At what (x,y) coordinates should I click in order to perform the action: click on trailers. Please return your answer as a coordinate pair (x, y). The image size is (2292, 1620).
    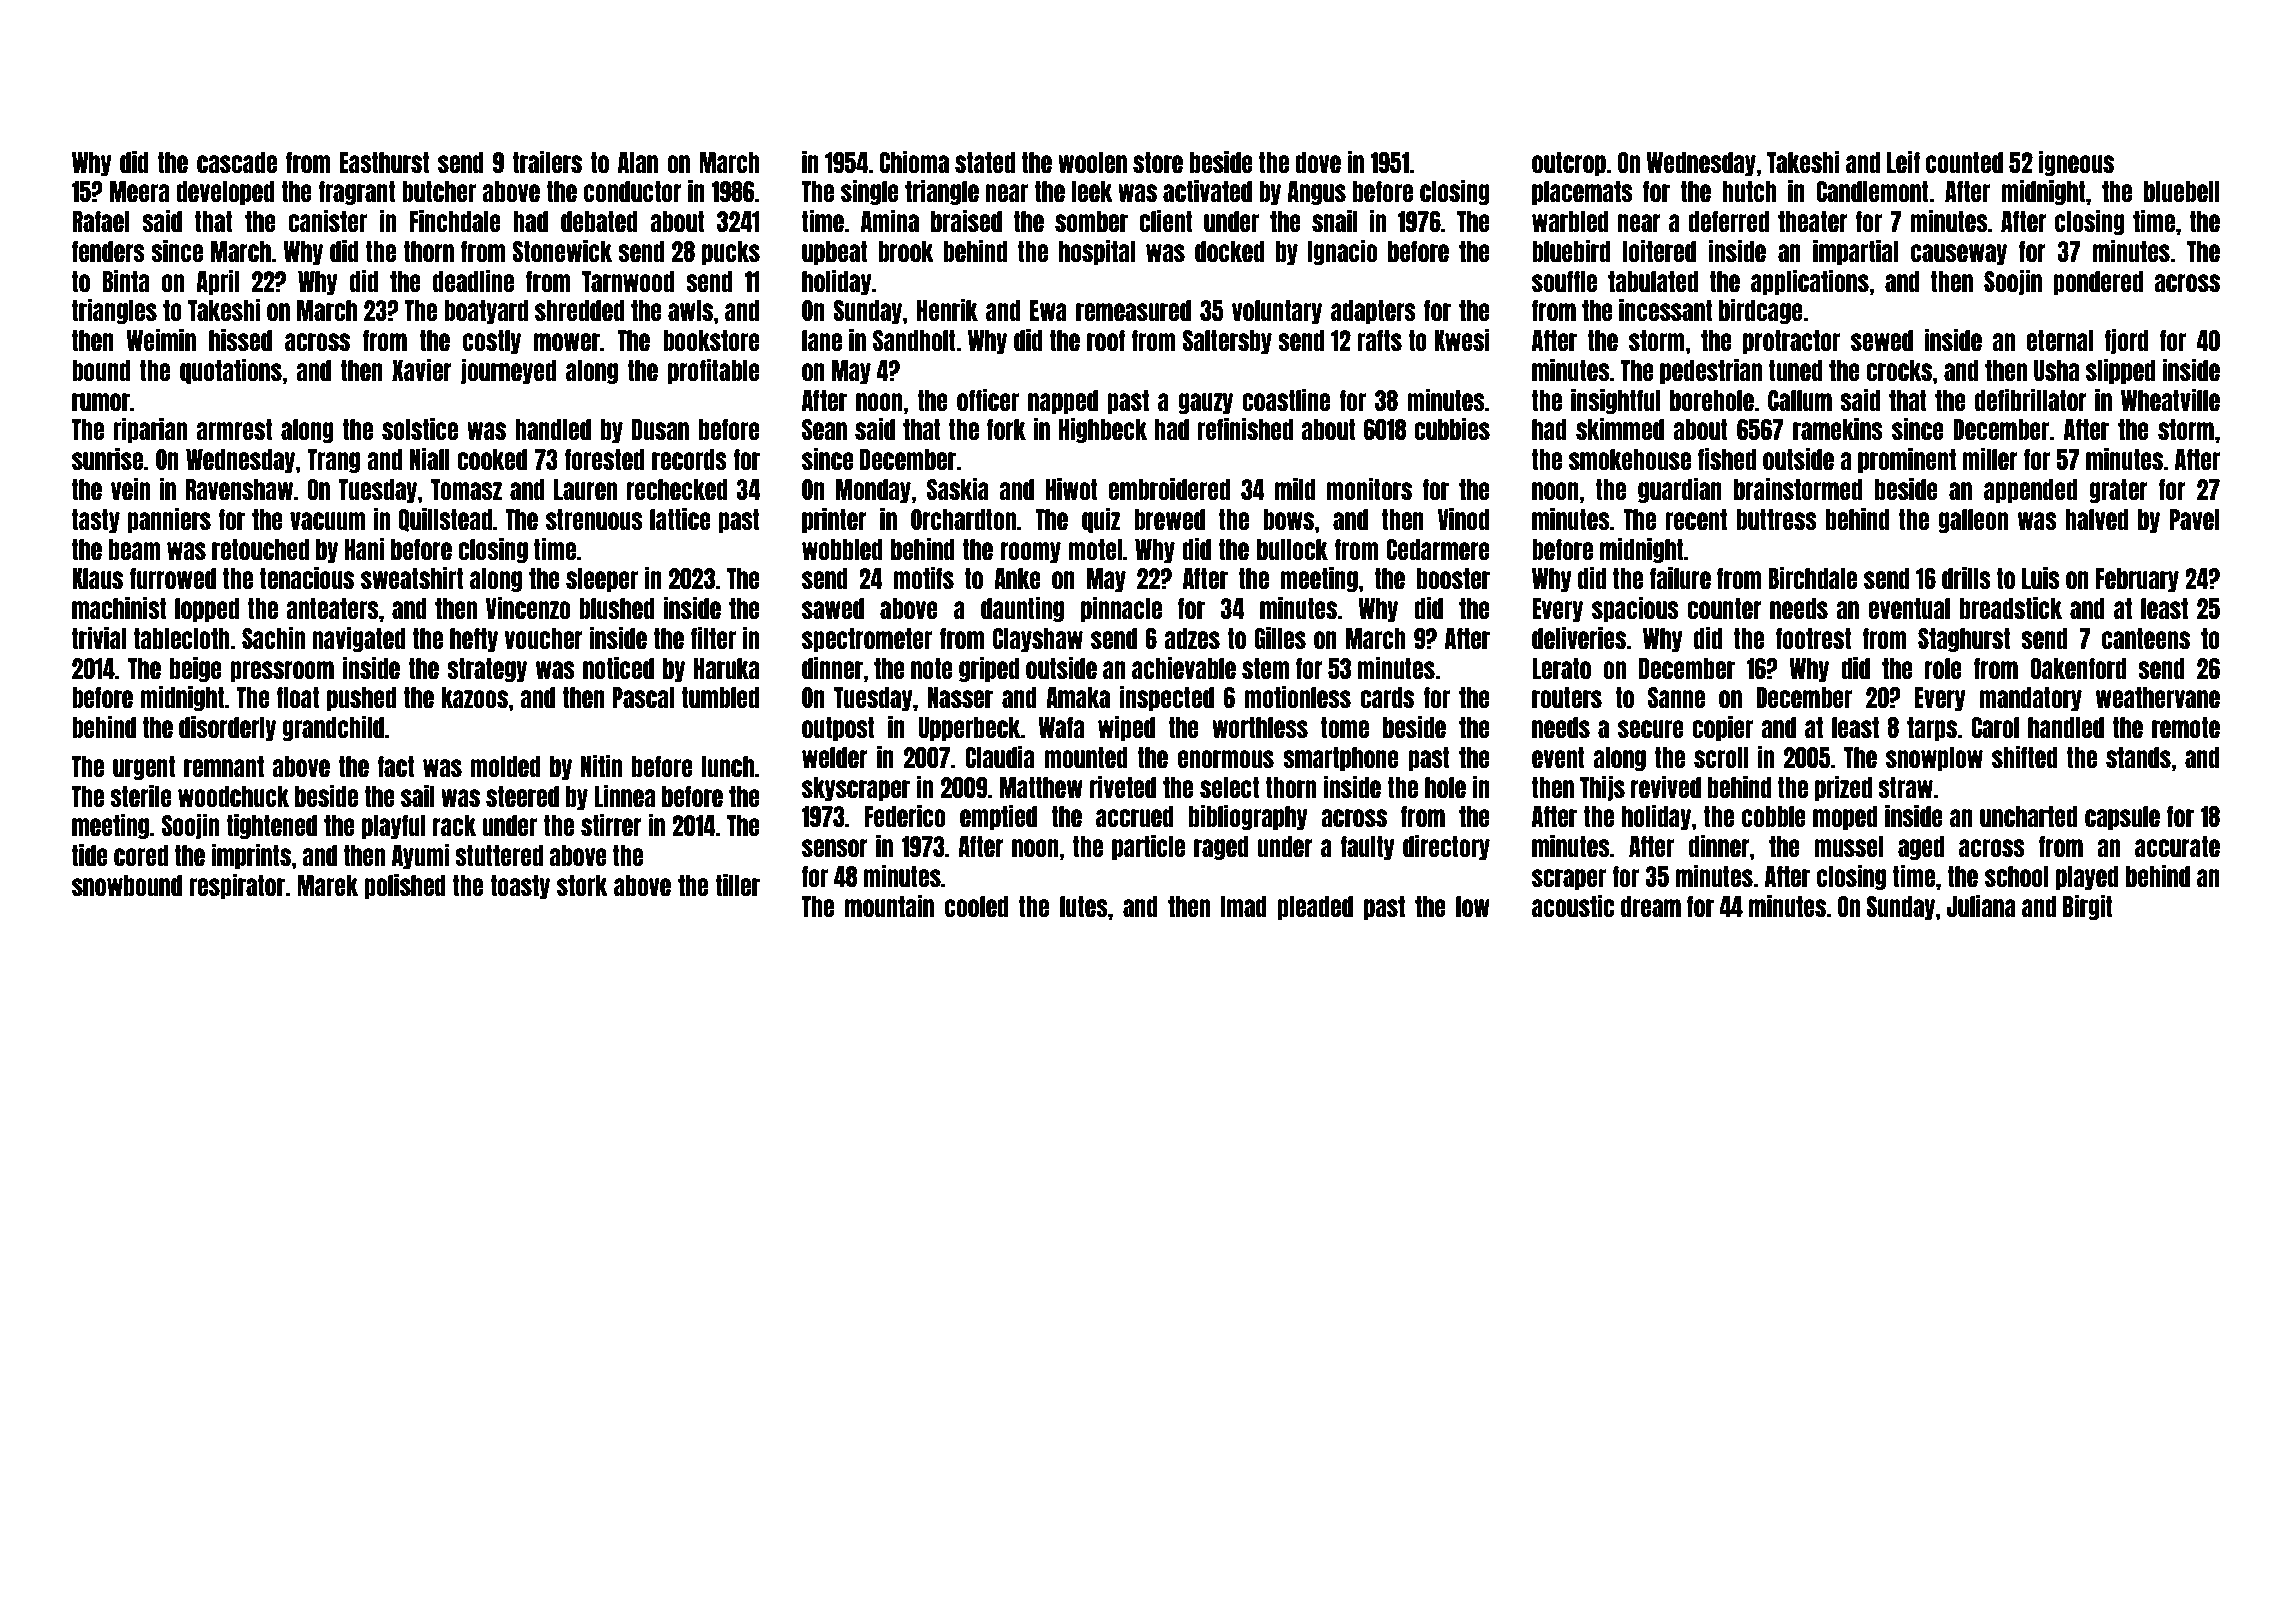
    Looking at the image, I should click on (547, 161).
